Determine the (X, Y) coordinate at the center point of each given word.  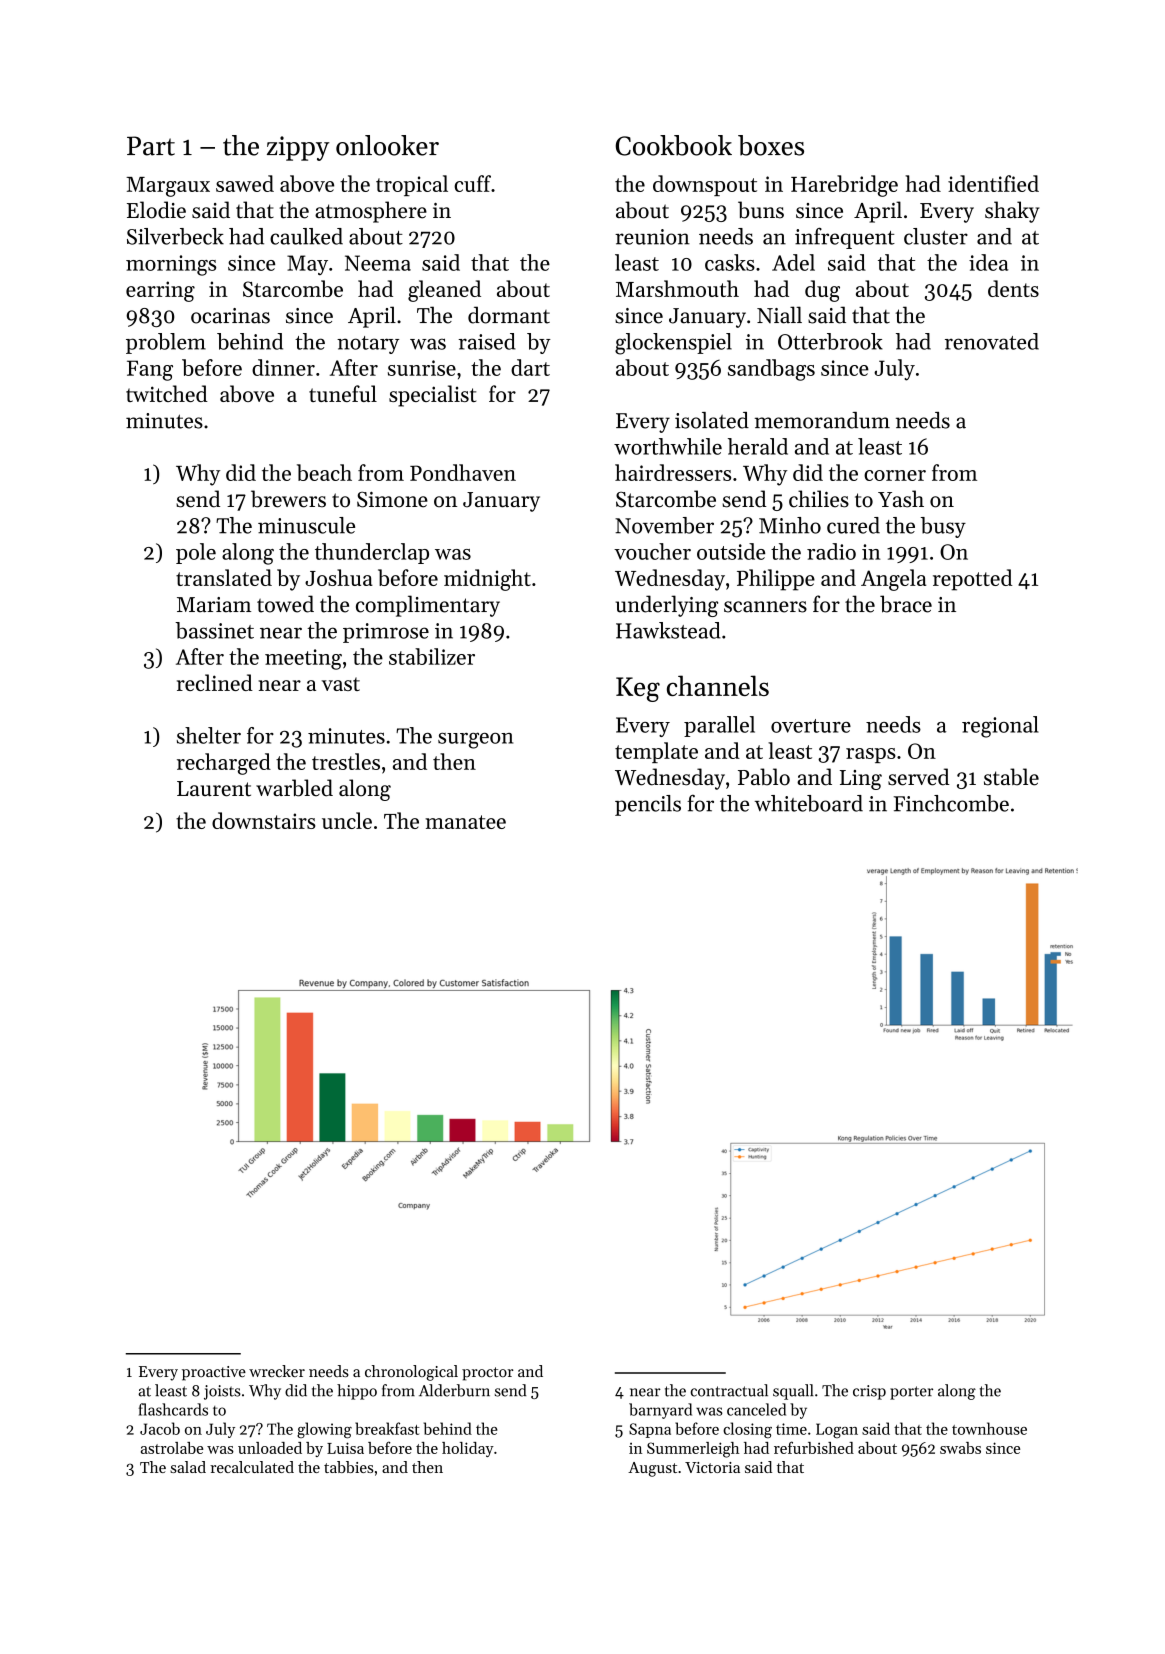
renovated (992, 341)
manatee (465, 822)
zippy (298, 148)
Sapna (650, 1430)
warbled (294, 788)
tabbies (348, 1467)
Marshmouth (677, 288)
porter (911, 1393)
